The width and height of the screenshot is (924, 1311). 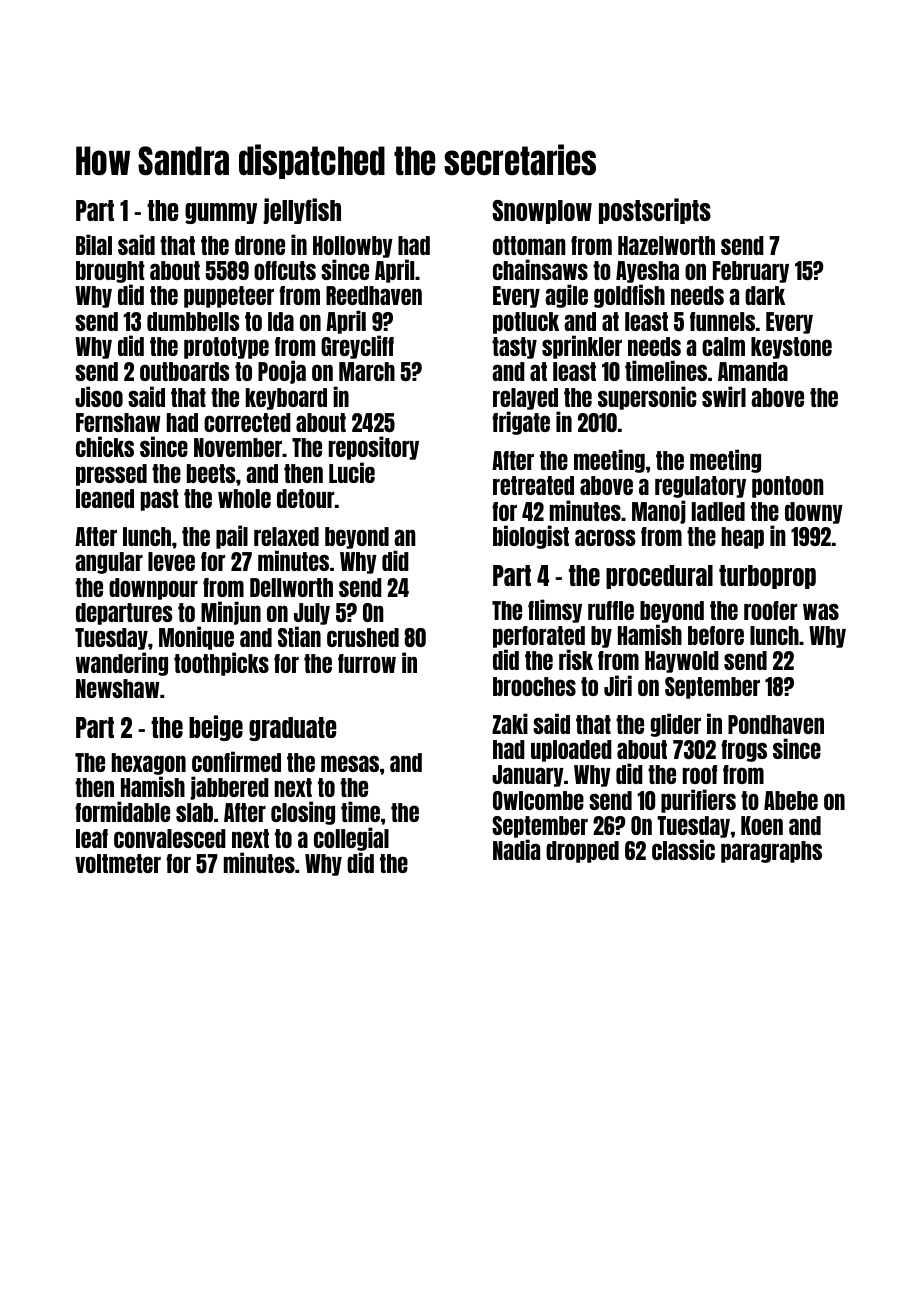 What do you see at coordinates (367, 371) in the screenshot?
I see `March` at bounding box center [367, 371].
